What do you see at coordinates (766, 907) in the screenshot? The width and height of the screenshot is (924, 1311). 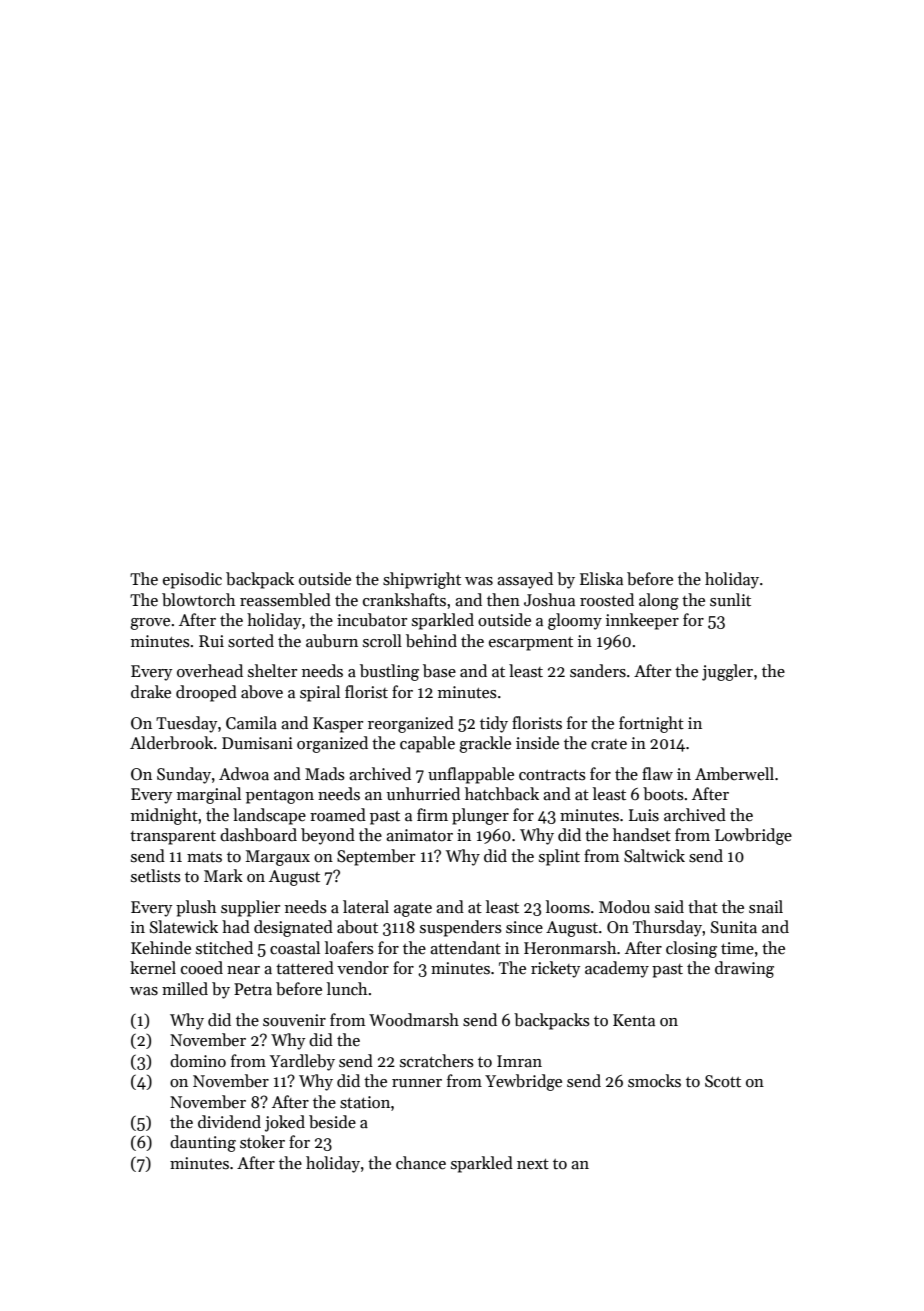 I see `snail` at bounding box center [766, 907].
